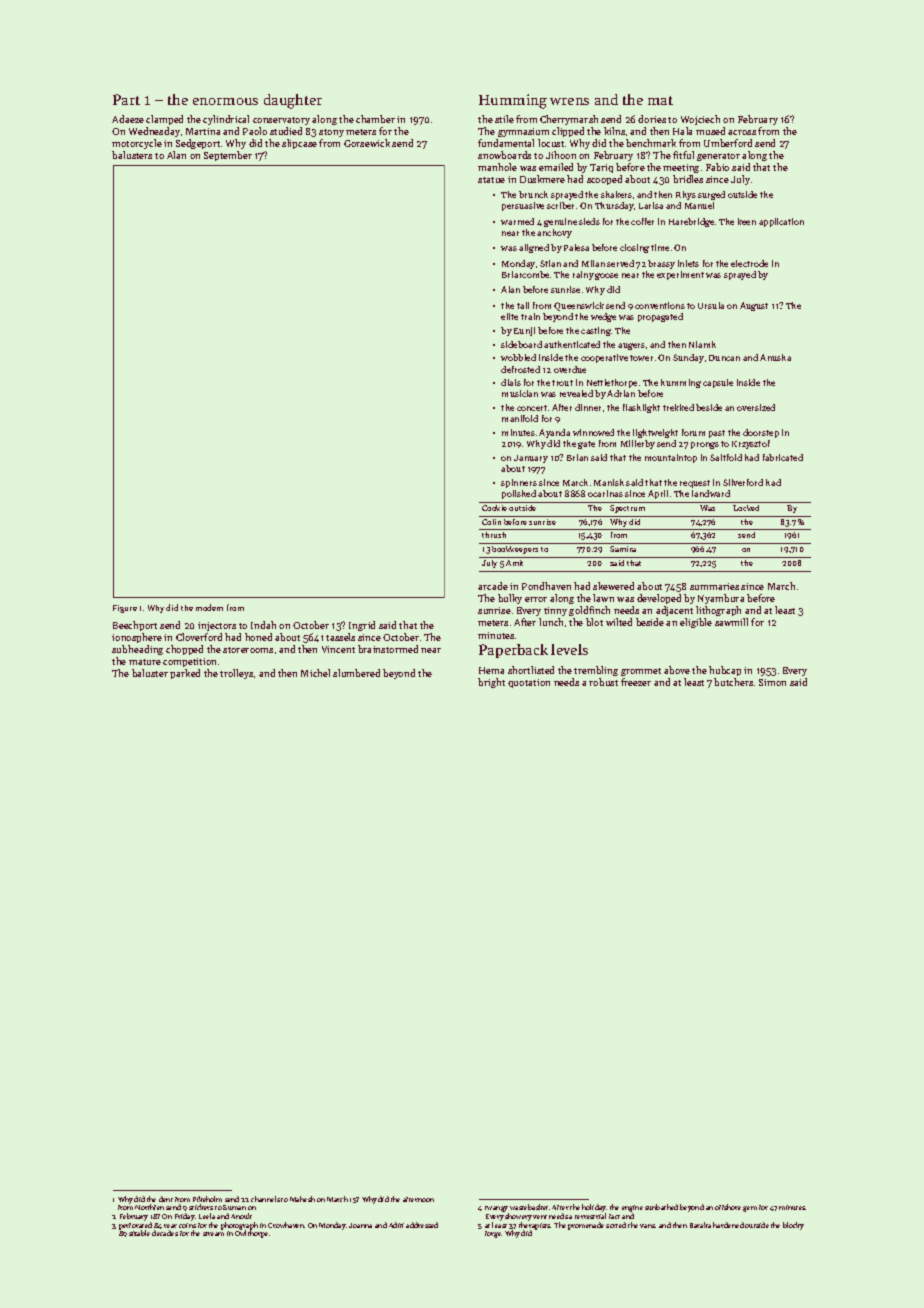 This screenshot has width=924, height=1308. Describe the element at coordinates (742, 132) in the screenshot. I see `across` at that location.
